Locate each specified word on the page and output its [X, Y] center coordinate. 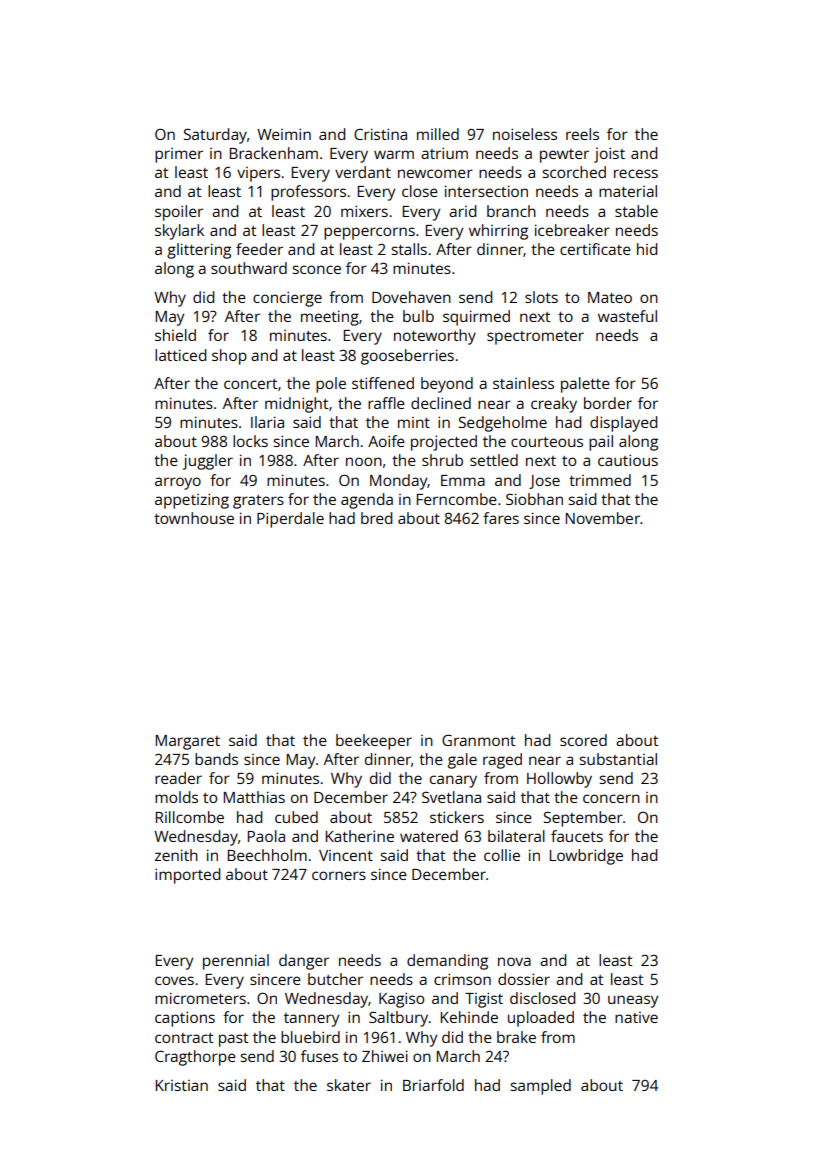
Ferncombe [457, 499]
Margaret [188, 742]
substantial [618, 759]
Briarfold [433, 1085]
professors [308, 193]
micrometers [200, 998]
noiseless [525, 134]
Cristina [380, 134]
